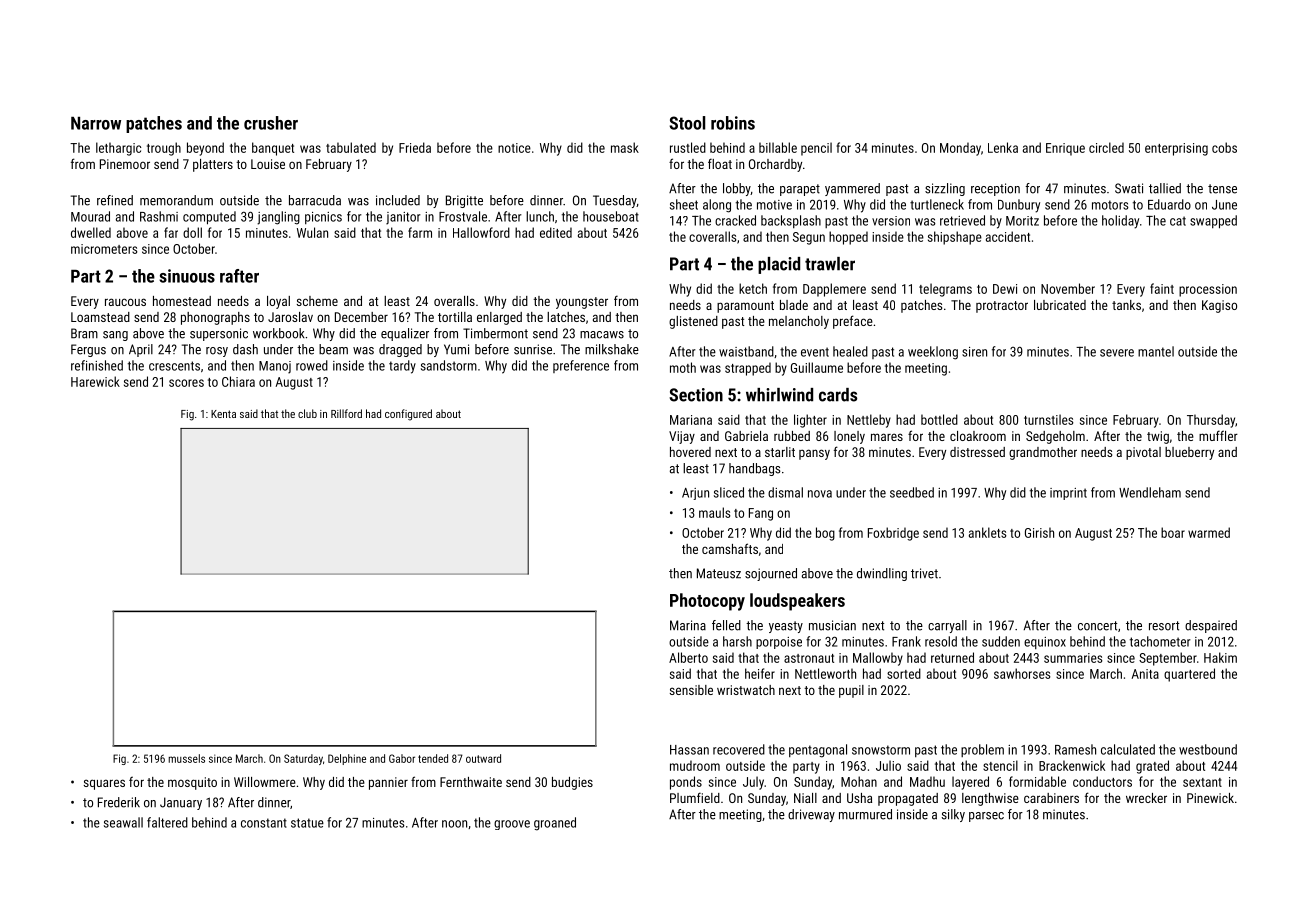 The height and width of the screenshot is (924, 1308). What do you see at coordinates (1173, 532) in the screenshot?
I see `boar` at bounding box center [1173, 532].
